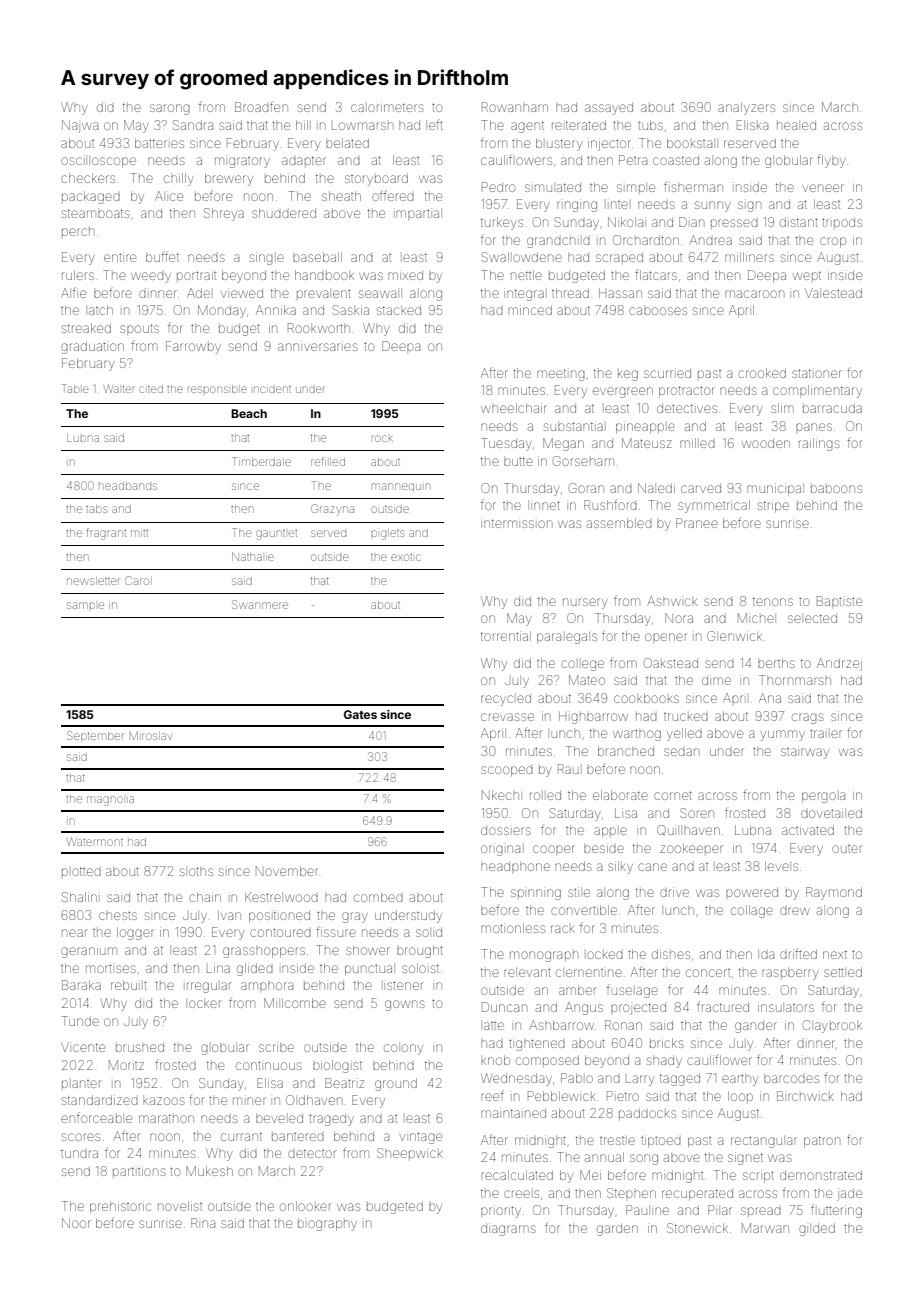 This screenshot has width=924, height=1308. What do you see at coordinates (513, 928) in the screenshot?
I see `motionless` at bounding box center [513, 928].
